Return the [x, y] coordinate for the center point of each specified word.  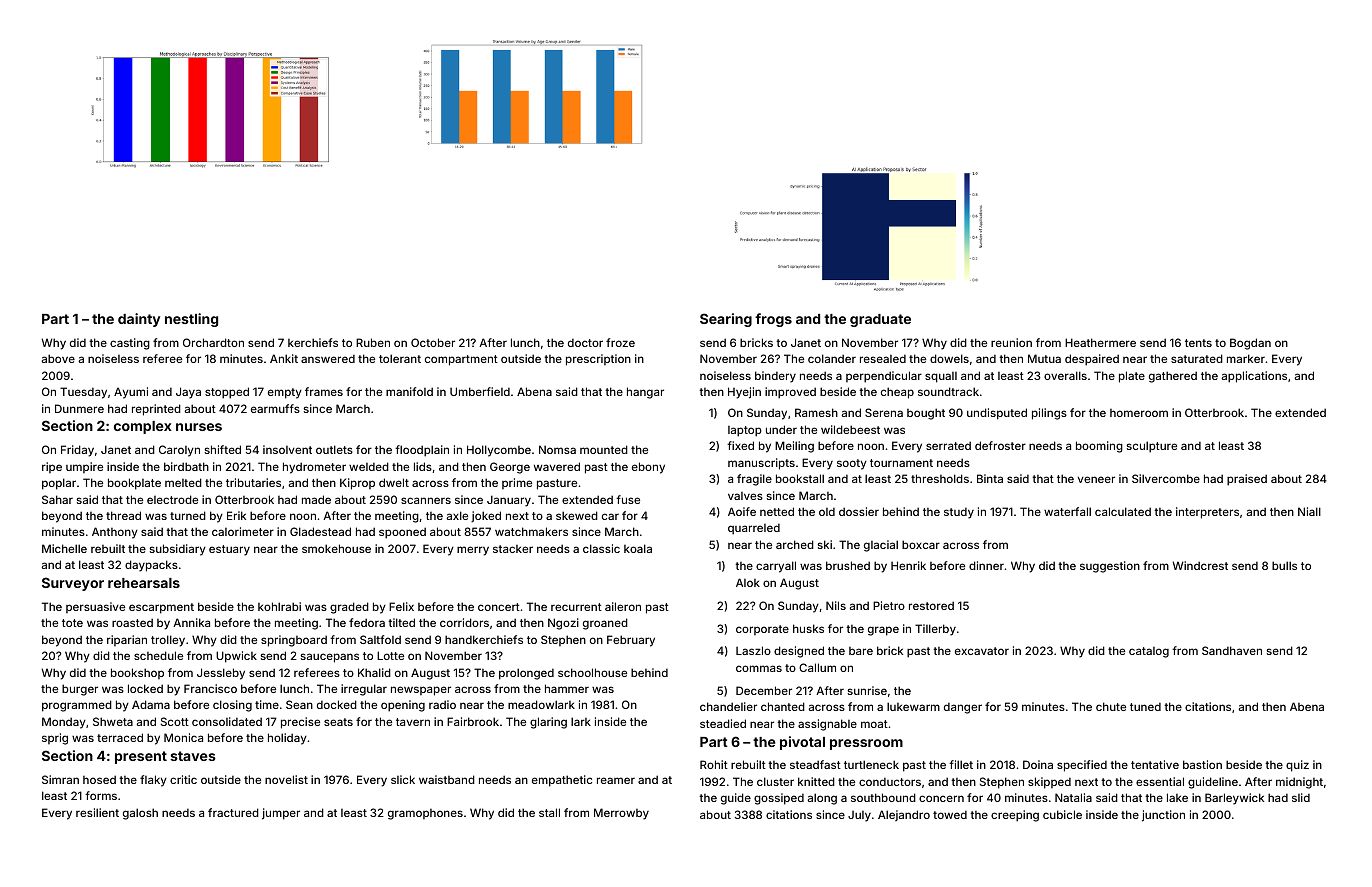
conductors [890, 782]
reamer [616, 780]
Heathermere [1100, 342]
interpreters [1207, 513]
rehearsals [144, 583]
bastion [1202, 764]
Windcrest [1200, 565]
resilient [97, 812]
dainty [139, 320]
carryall [776, 567]
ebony [648, 468]
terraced [120, 737]
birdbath [186, 466]
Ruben [373, 342]
